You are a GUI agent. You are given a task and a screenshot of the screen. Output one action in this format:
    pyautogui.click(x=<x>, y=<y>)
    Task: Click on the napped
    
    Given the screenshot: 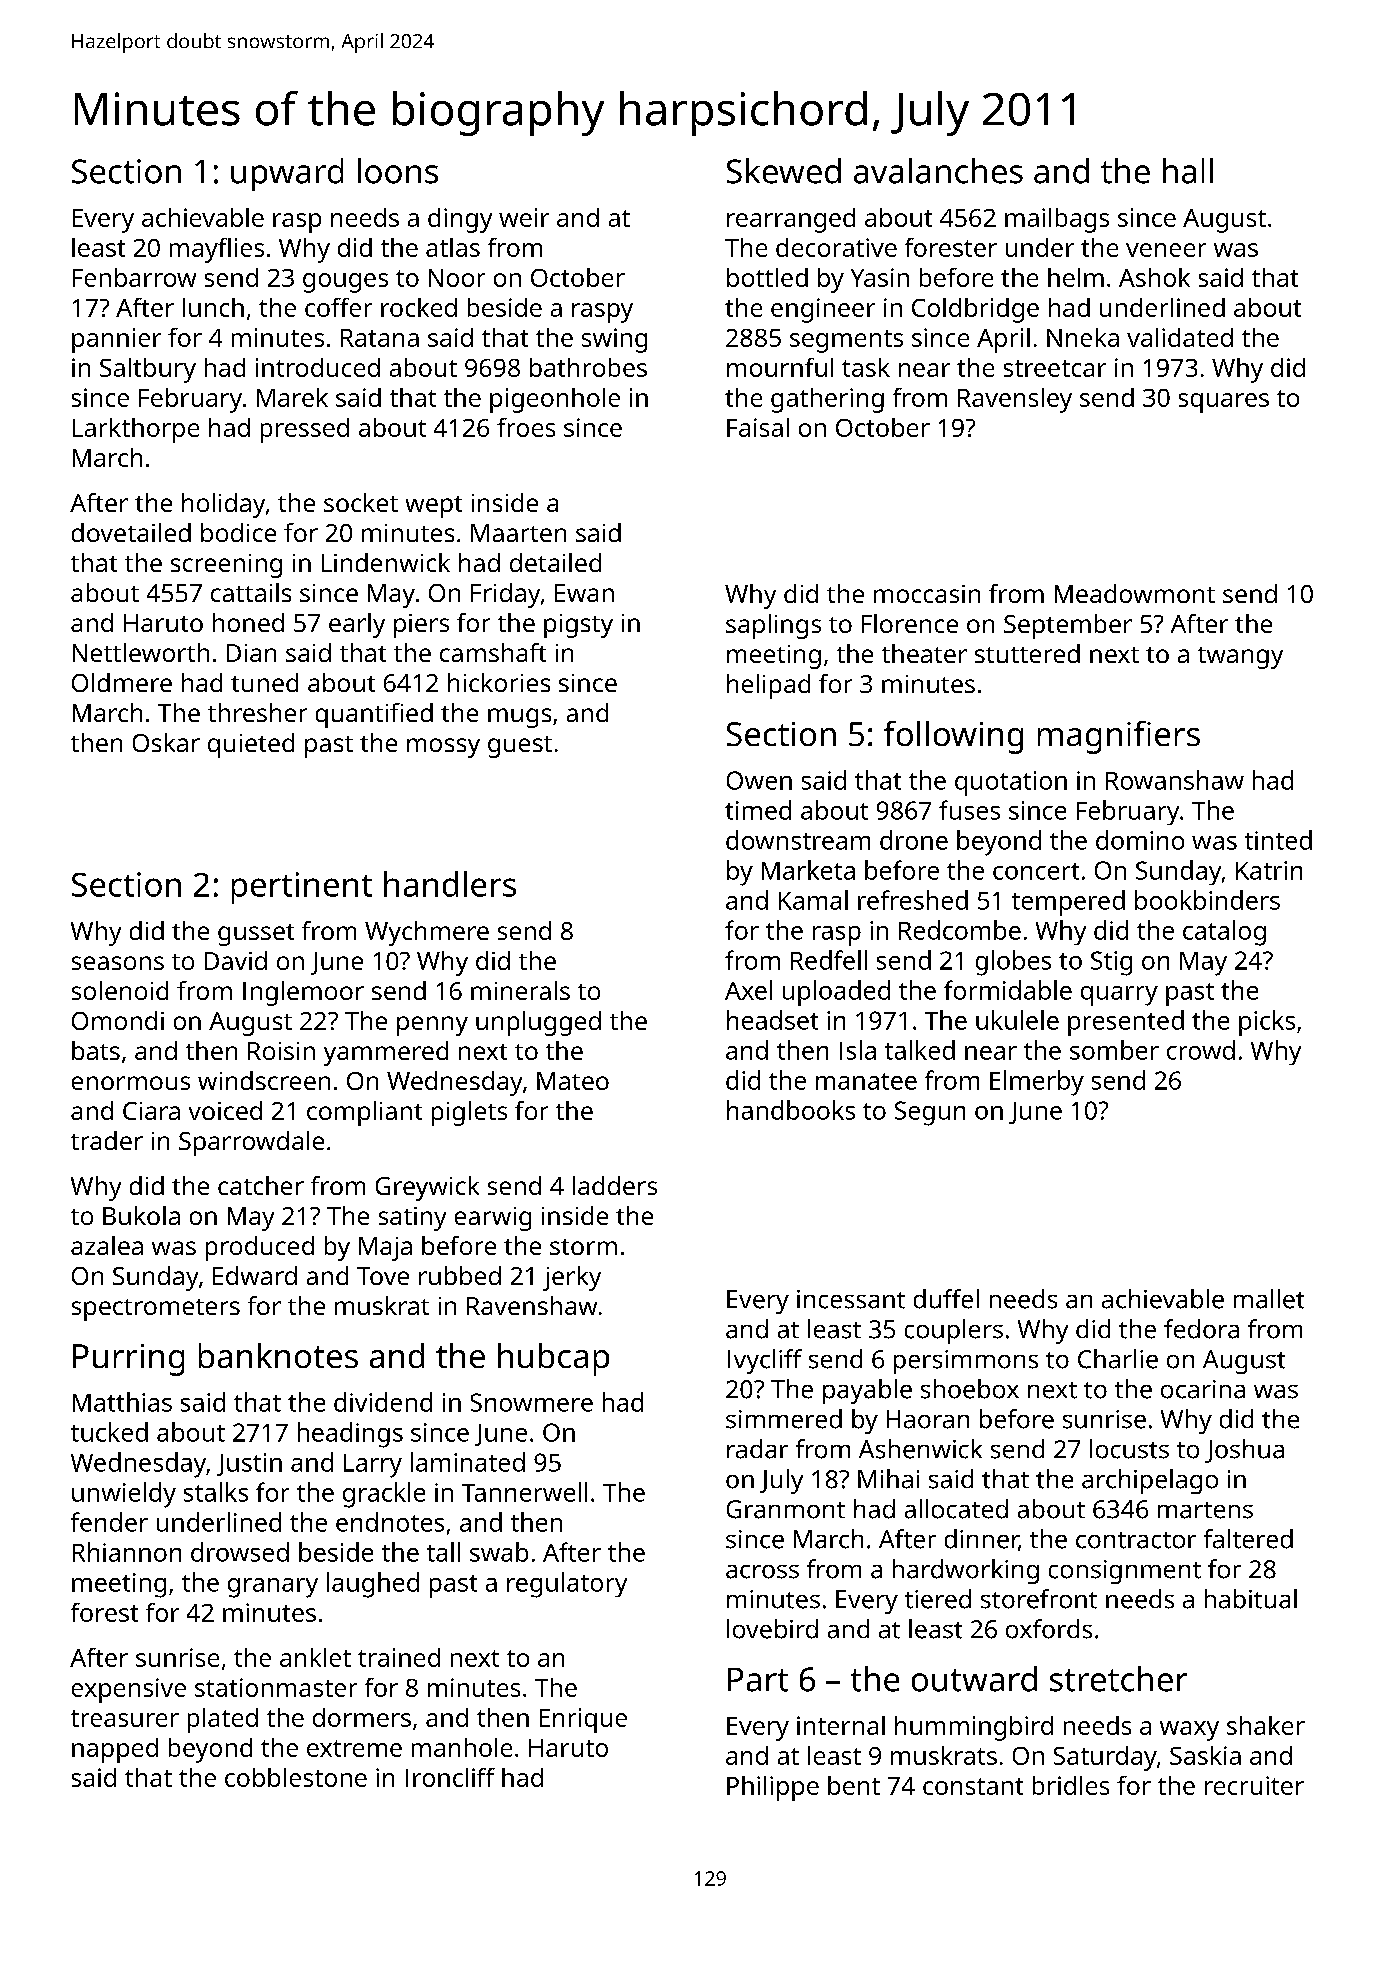 What is the action you would take?
    pyautogui.click(x=115, y=1750)
